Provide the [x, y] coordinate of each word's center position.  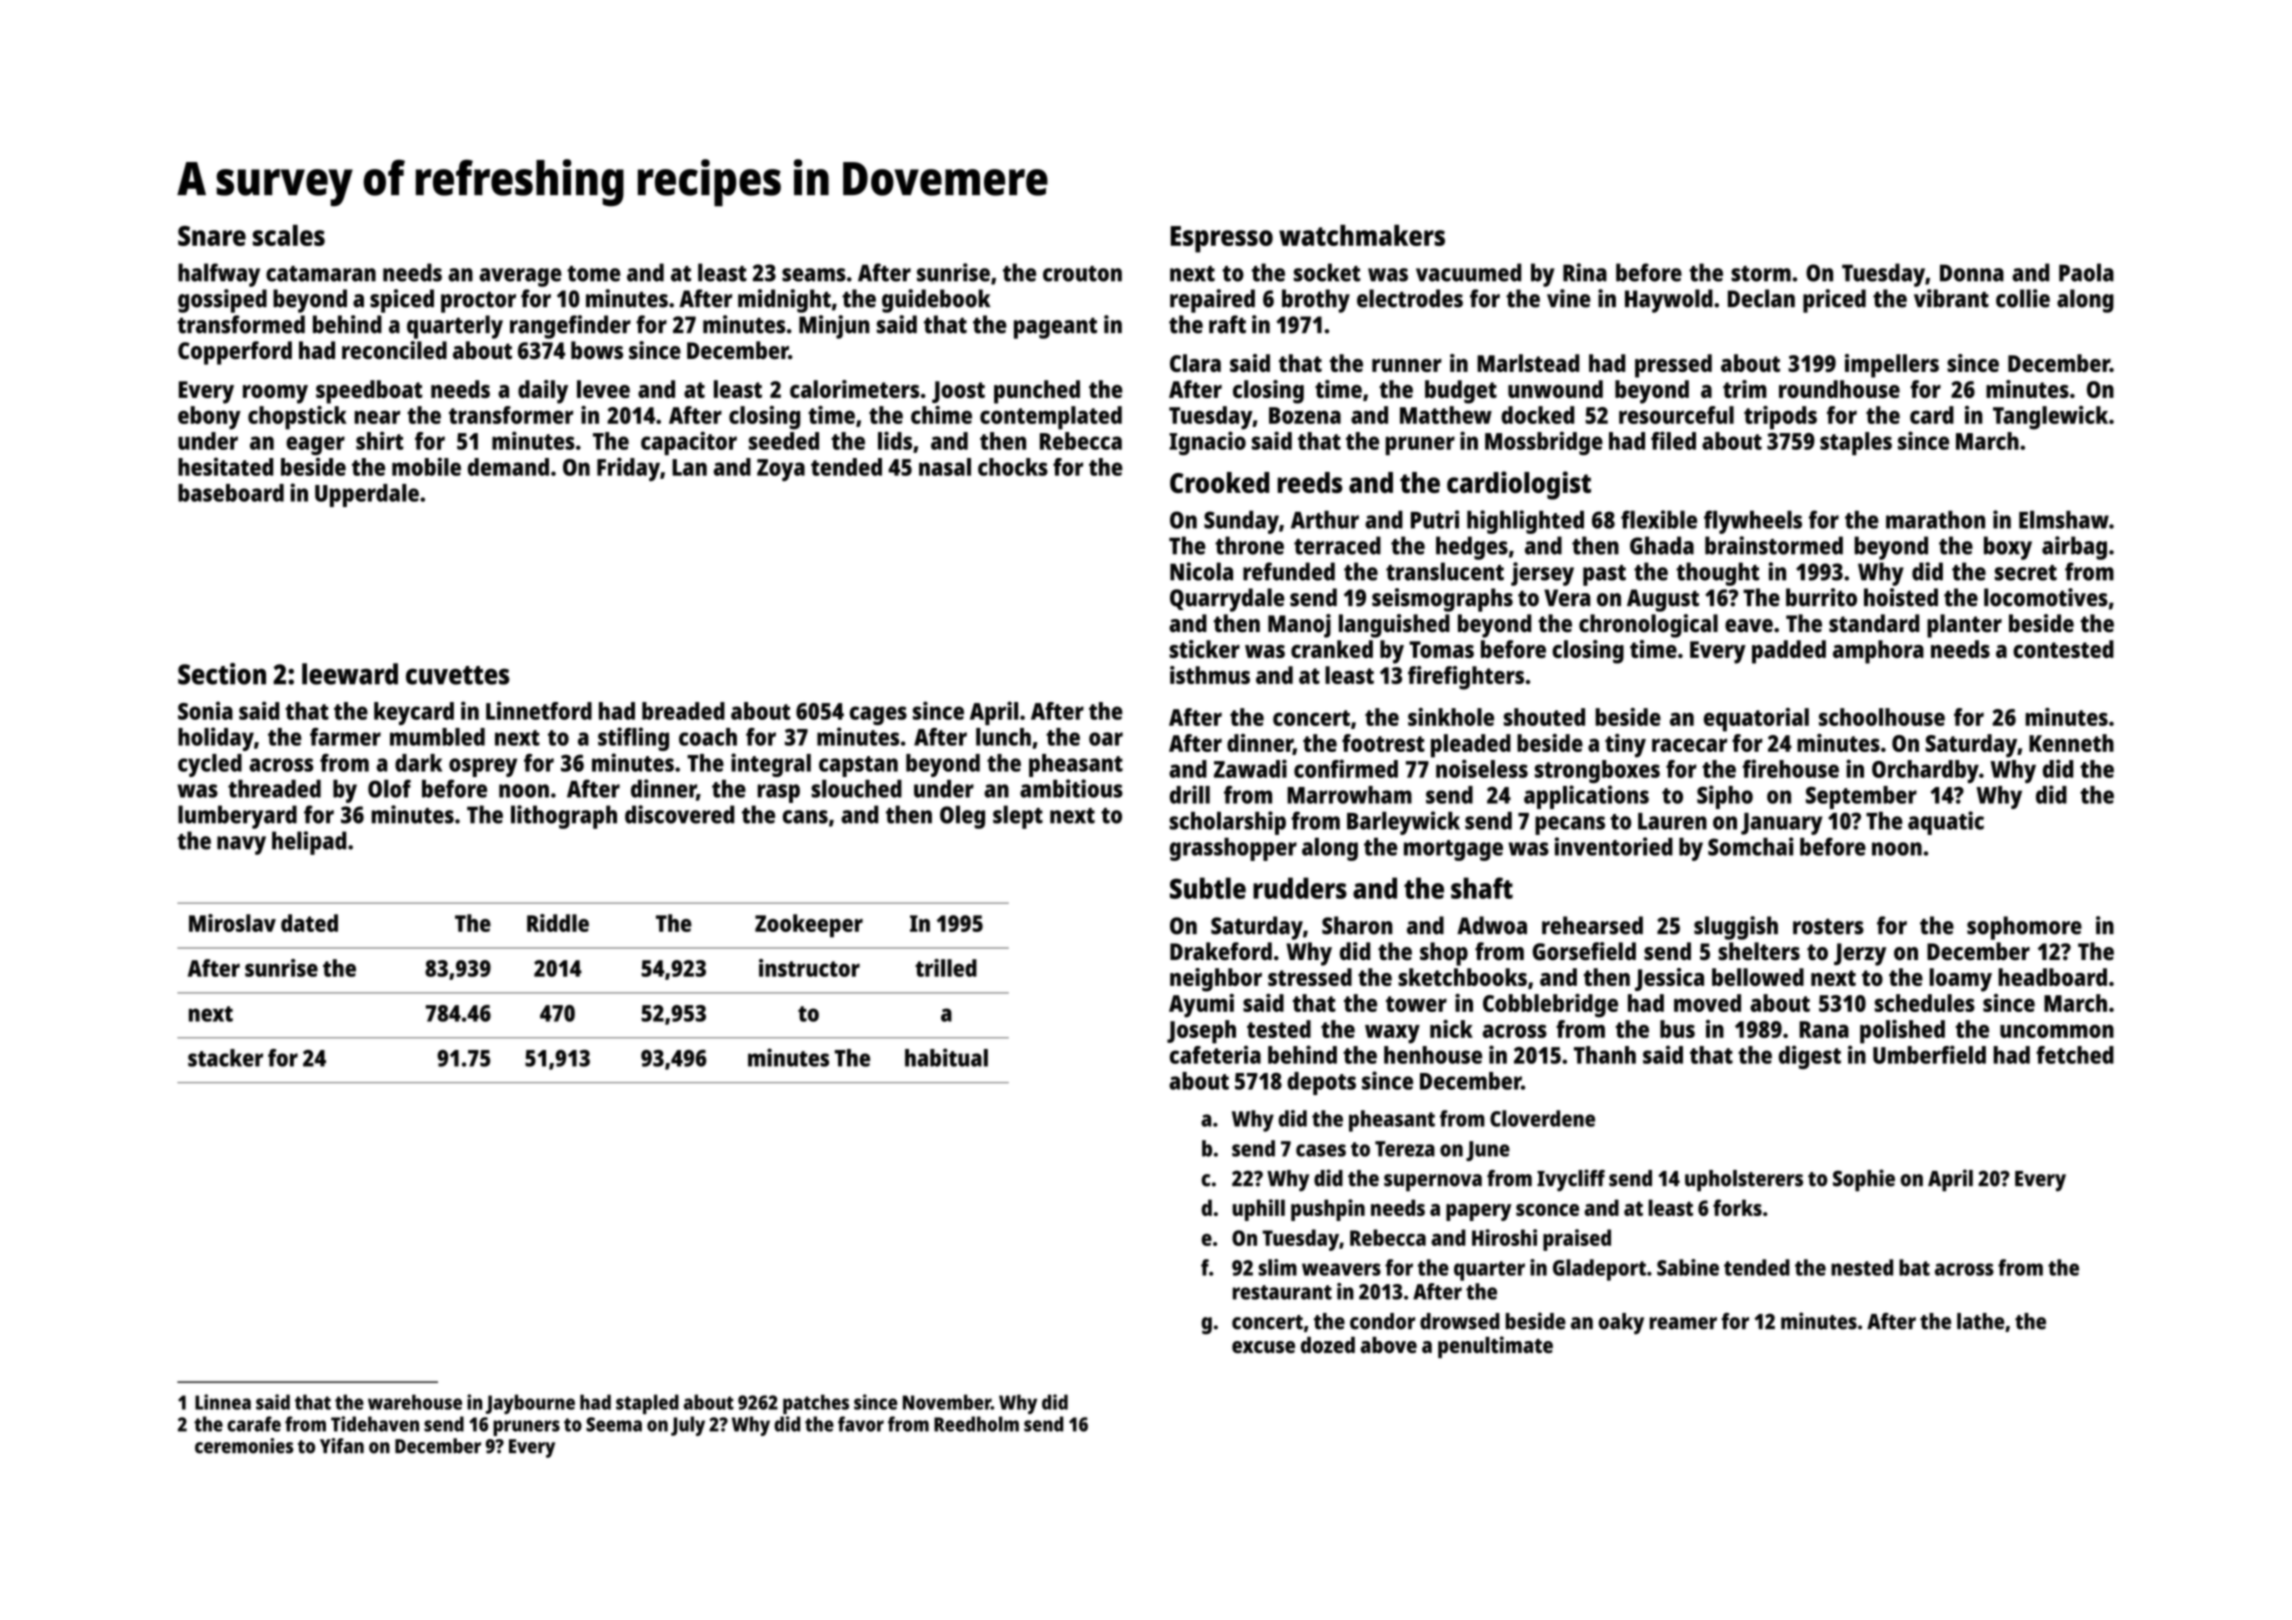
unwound [1555, 389]
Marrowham [1349, 795]
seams [814, 275]
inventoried [1614, 846]
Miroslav [232, 923]
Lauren [1672, 821]
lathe [1980, 1321]
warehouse [415, 1402]
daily [543, 392]
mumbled [437, 737]
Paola [2086, 272]
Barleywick [1403, 823]
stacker [225, 1058]
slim [1277, 1267]
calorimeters [854, 389]
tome [594, 274]
